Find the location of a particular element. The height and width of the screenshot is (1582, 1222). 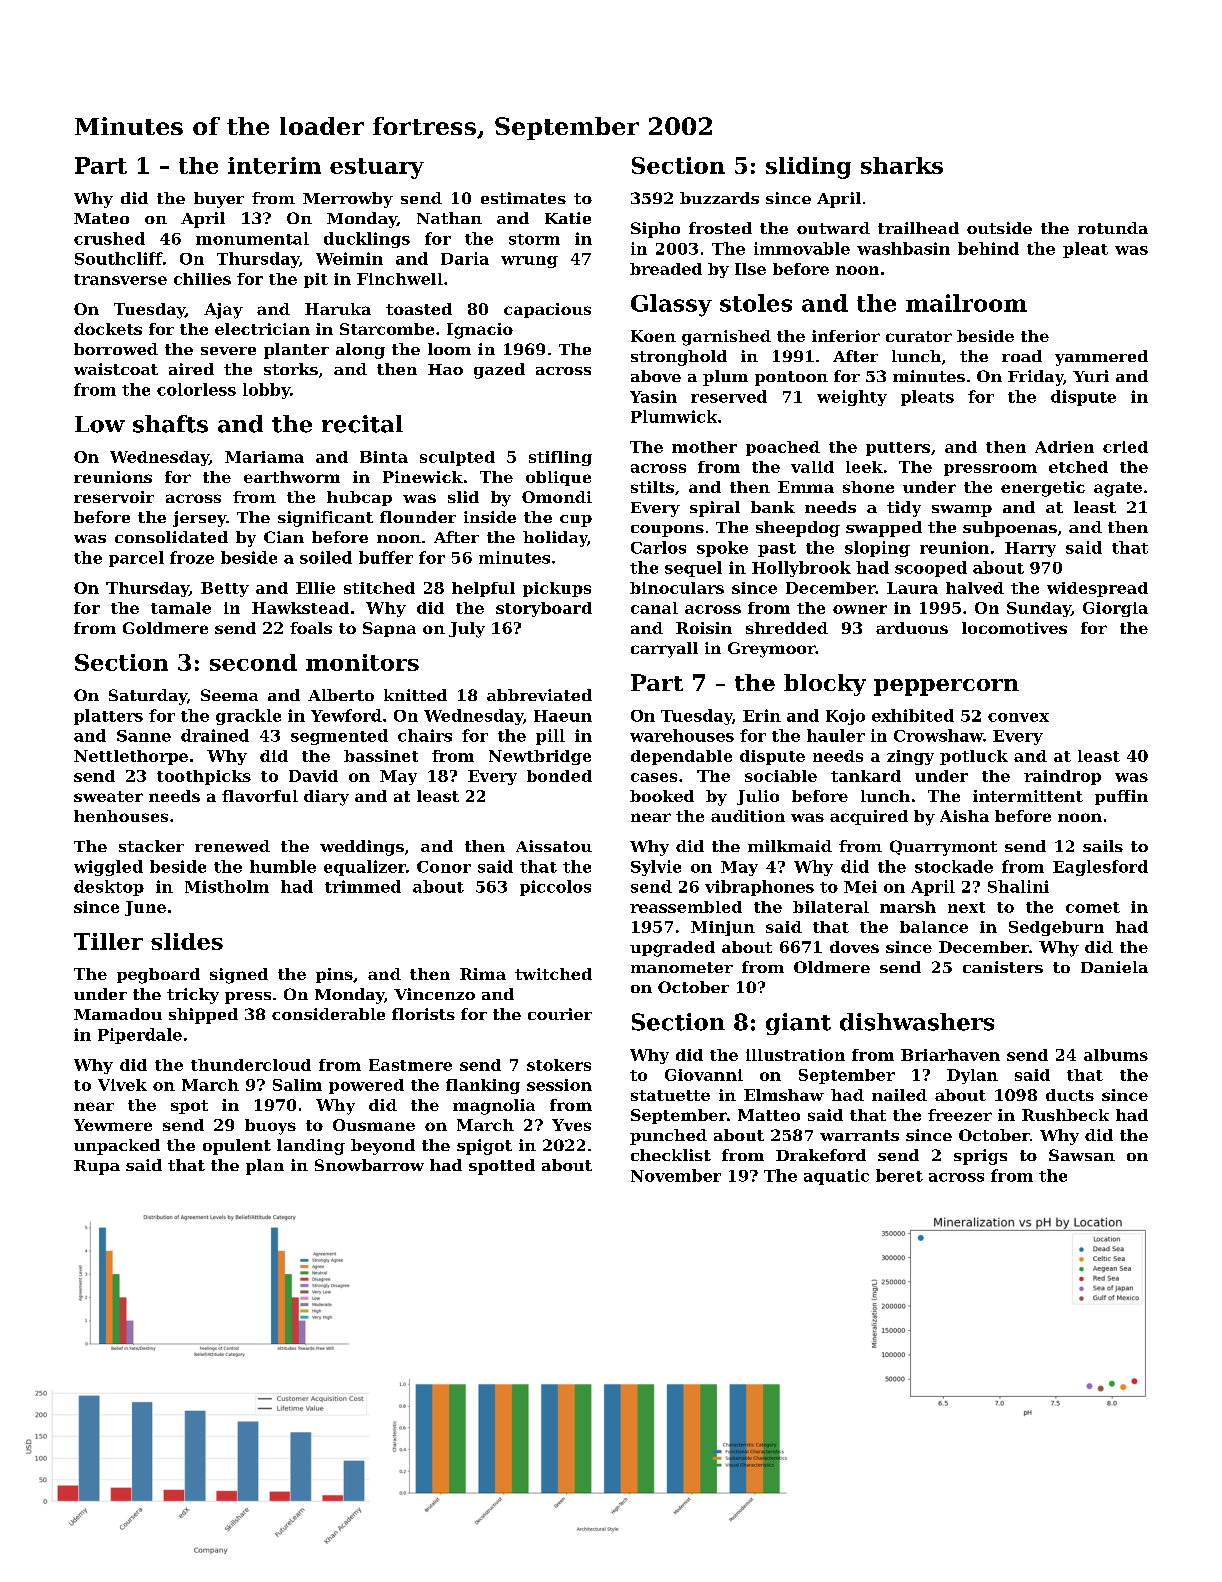

rotunda is located at coordinates (1113, 228).
